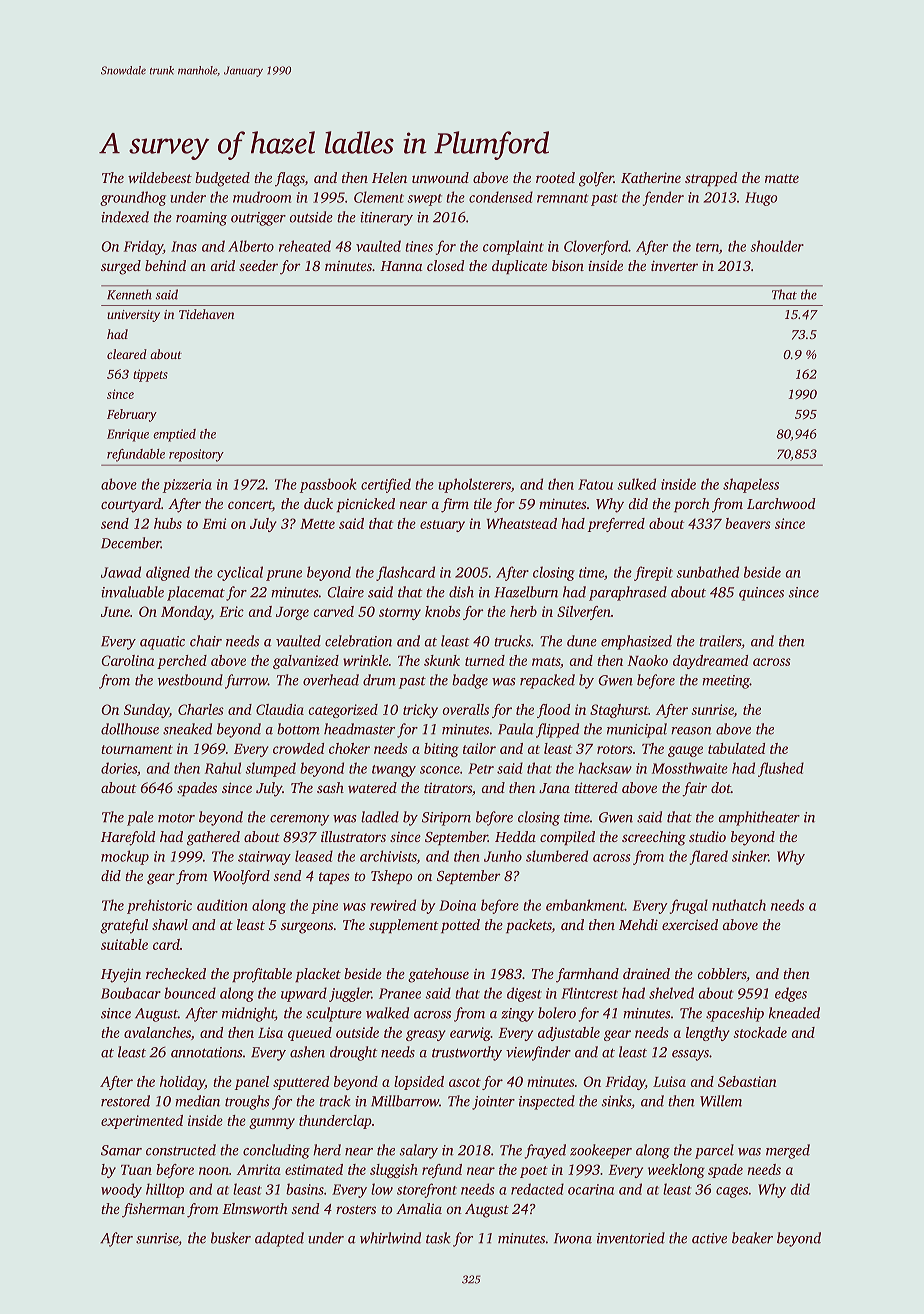 The image size is (924, 1314). What do you see at coordinates (386, 485) in the document?
I see `certified` at bounding box center [386, 485].
